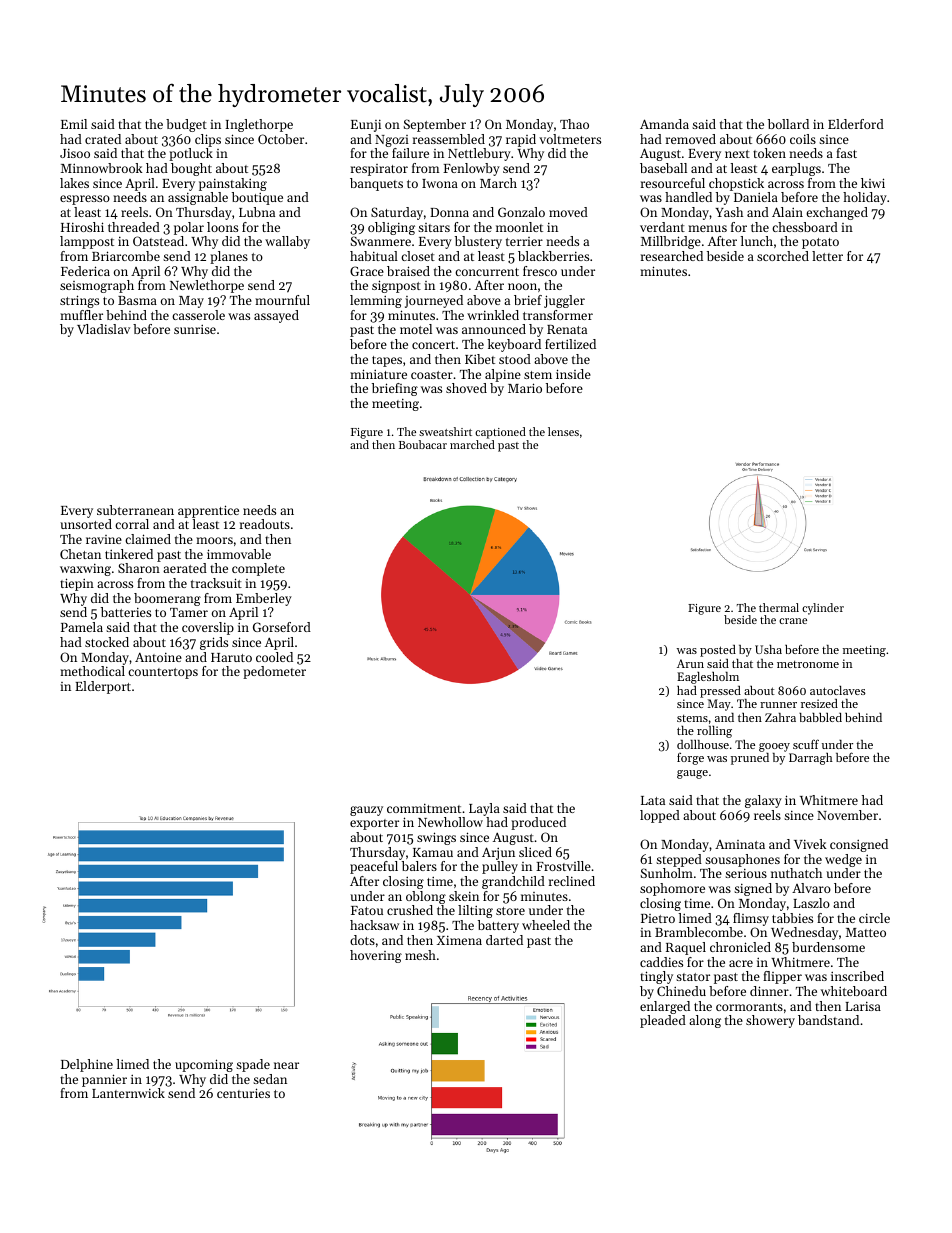  Describe the element at coordinates (423, 444) in the screenshot. I see `Boubacar` at that location.
